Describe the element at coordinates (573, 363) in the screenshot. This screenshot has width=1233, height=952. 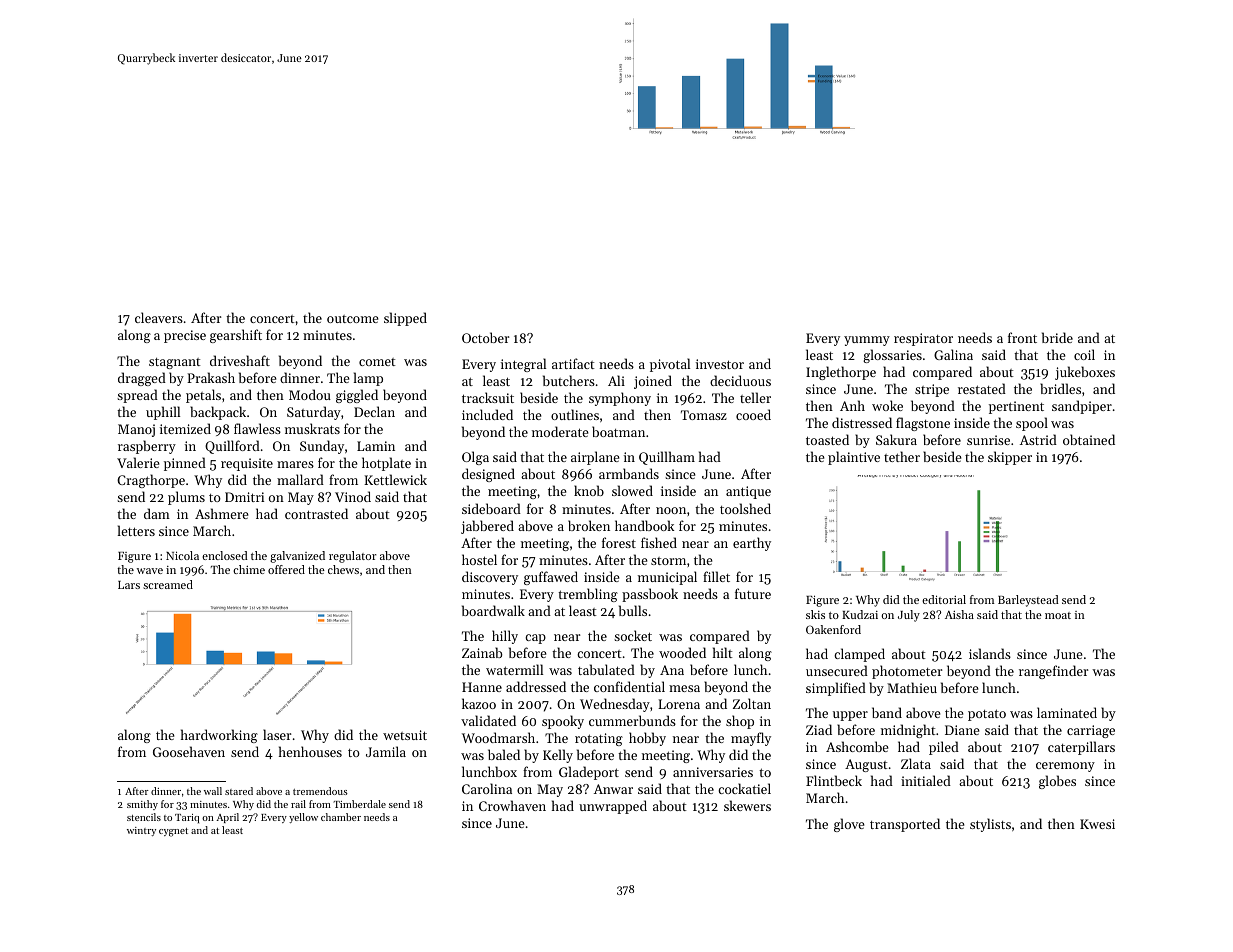
I see `artifact` at that location.
